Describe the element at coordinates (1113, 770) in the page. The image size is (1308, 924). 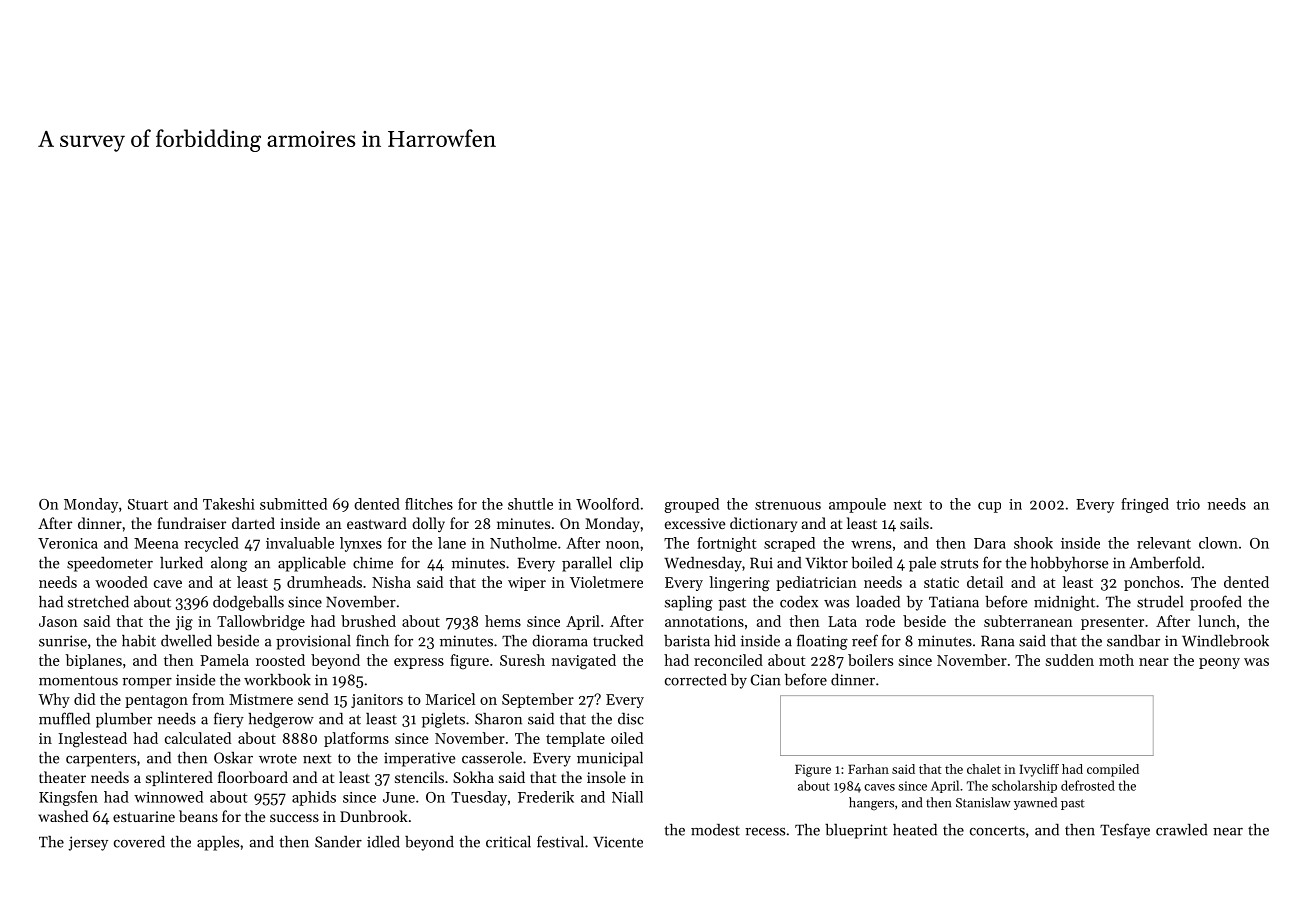
I see `compiled` at that location.
